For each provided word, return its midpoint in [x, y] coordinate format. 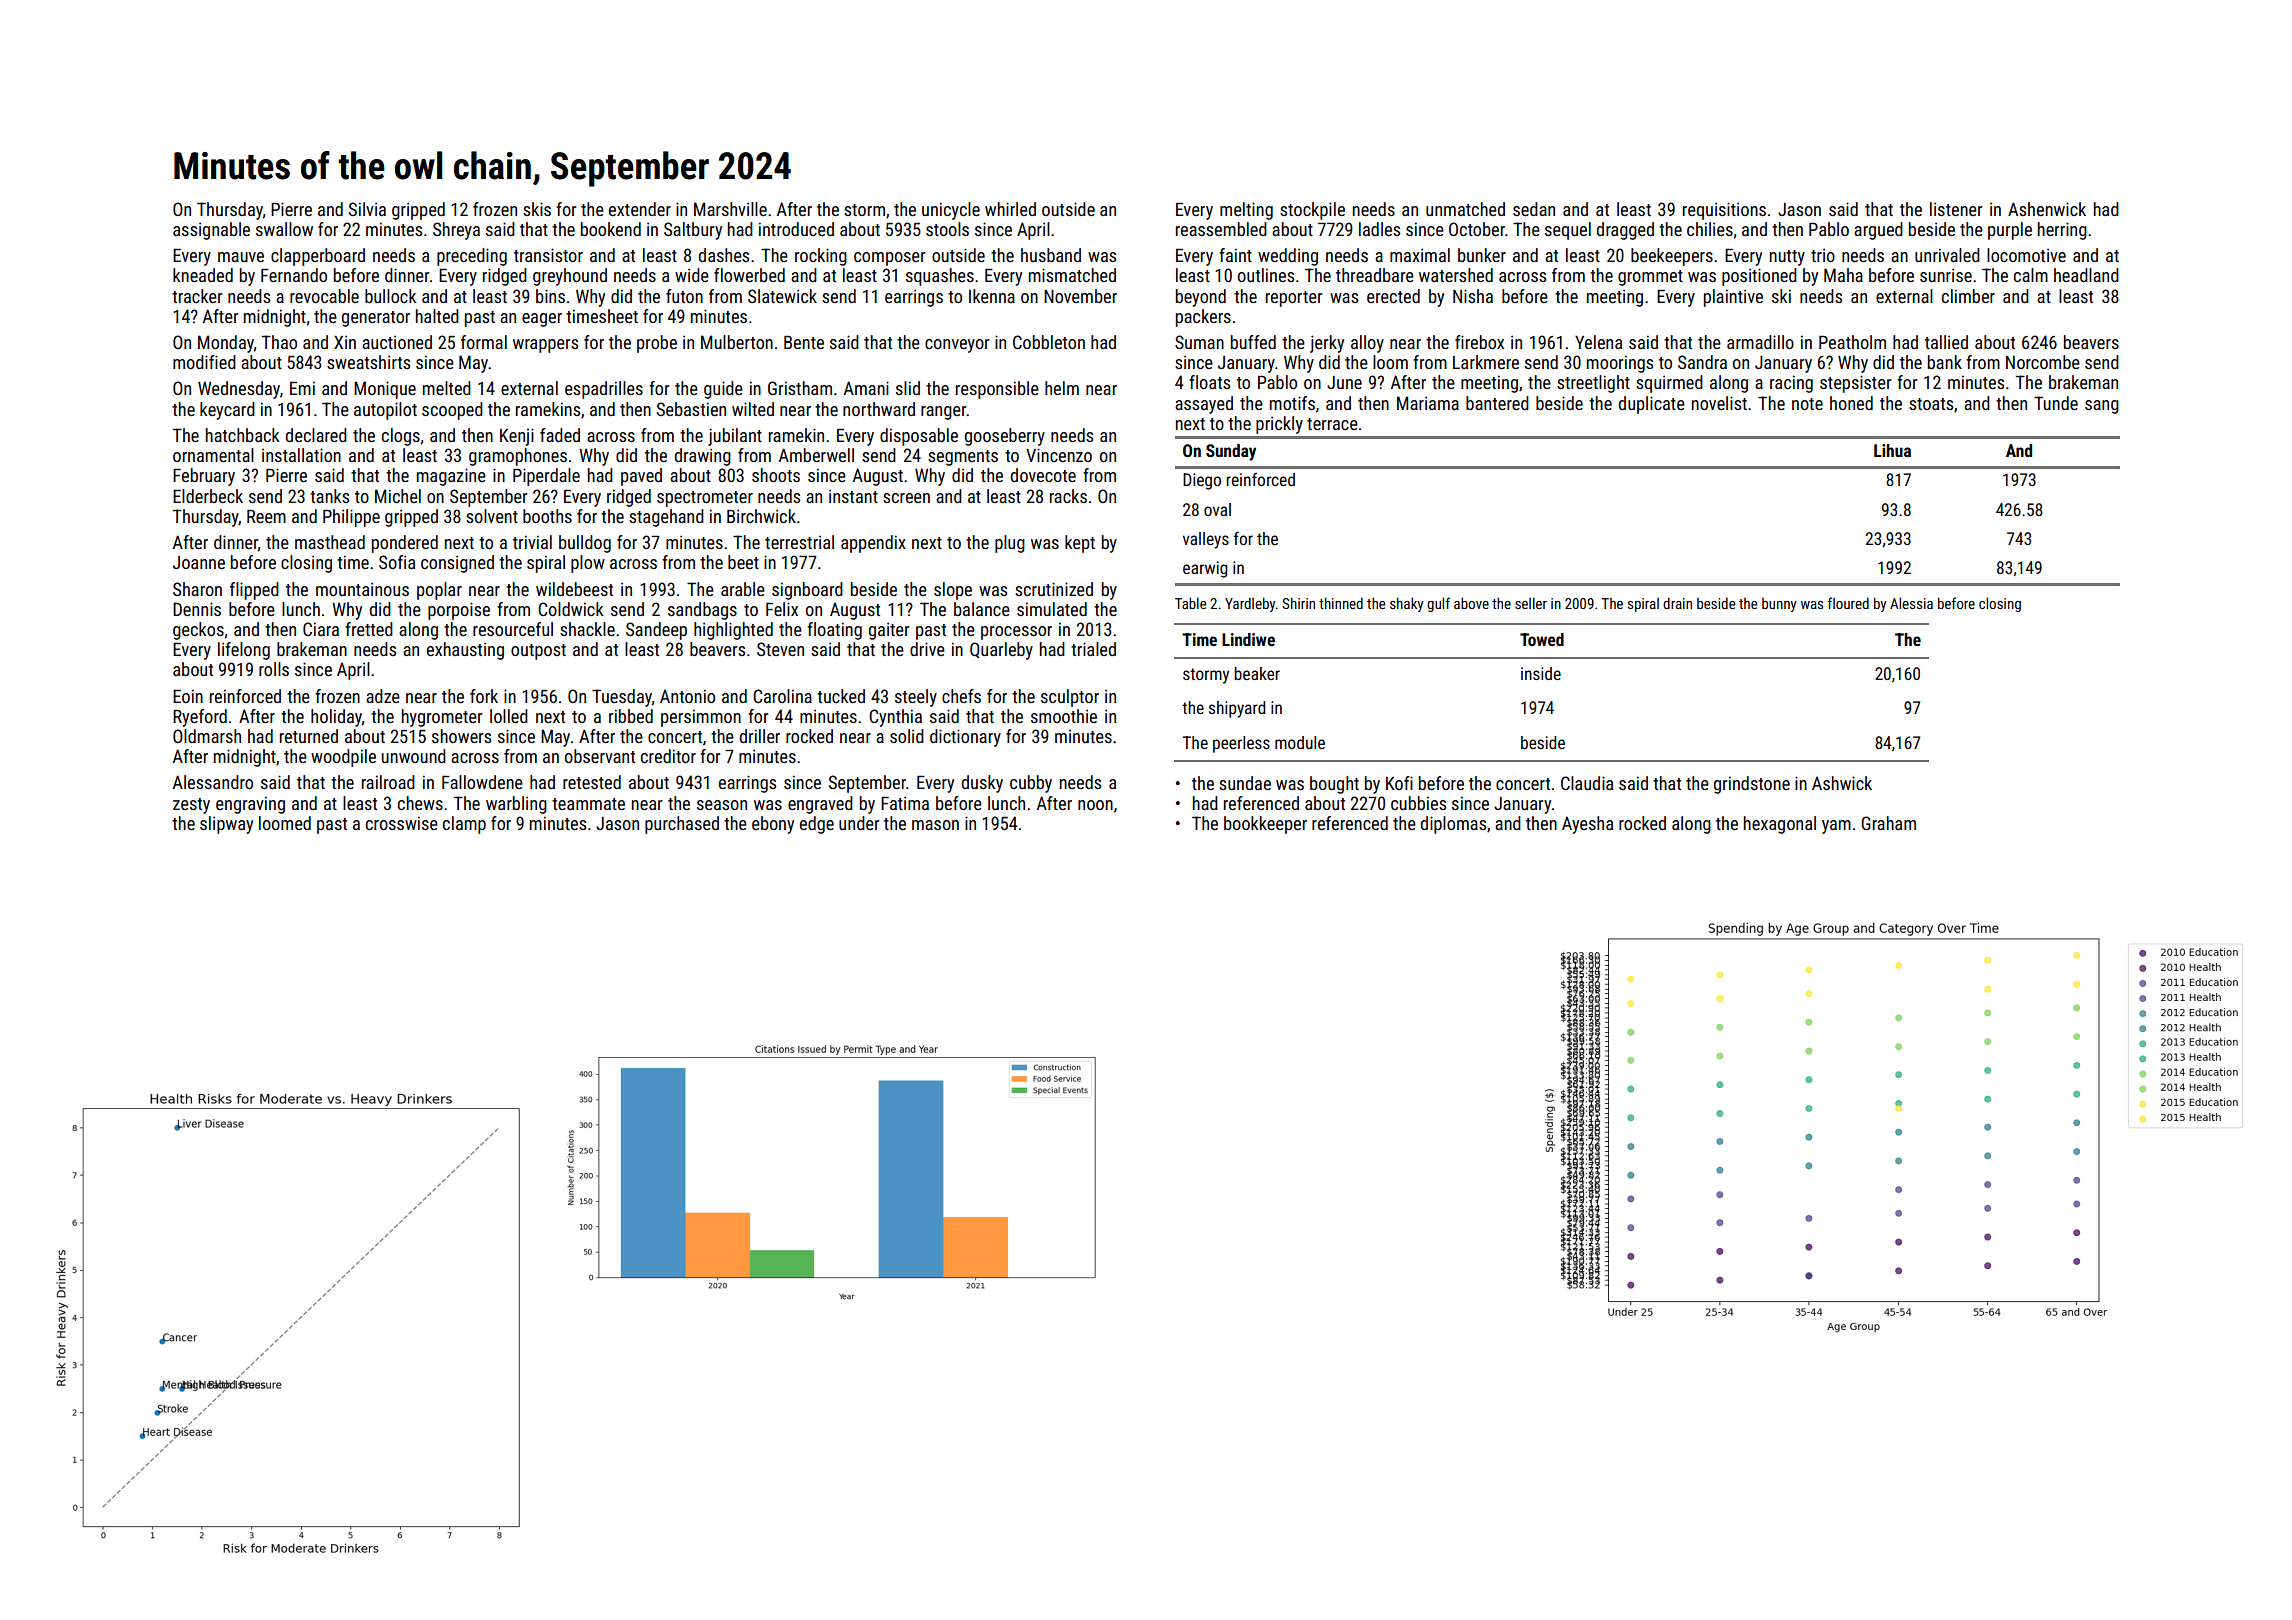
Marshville [730, 209]
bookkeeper [1265, 825]
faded [560, 435]
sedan [1534, 209]
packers [1203, 318]
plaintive [1733, 298]
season [722, 805]
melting [1246, 211]
